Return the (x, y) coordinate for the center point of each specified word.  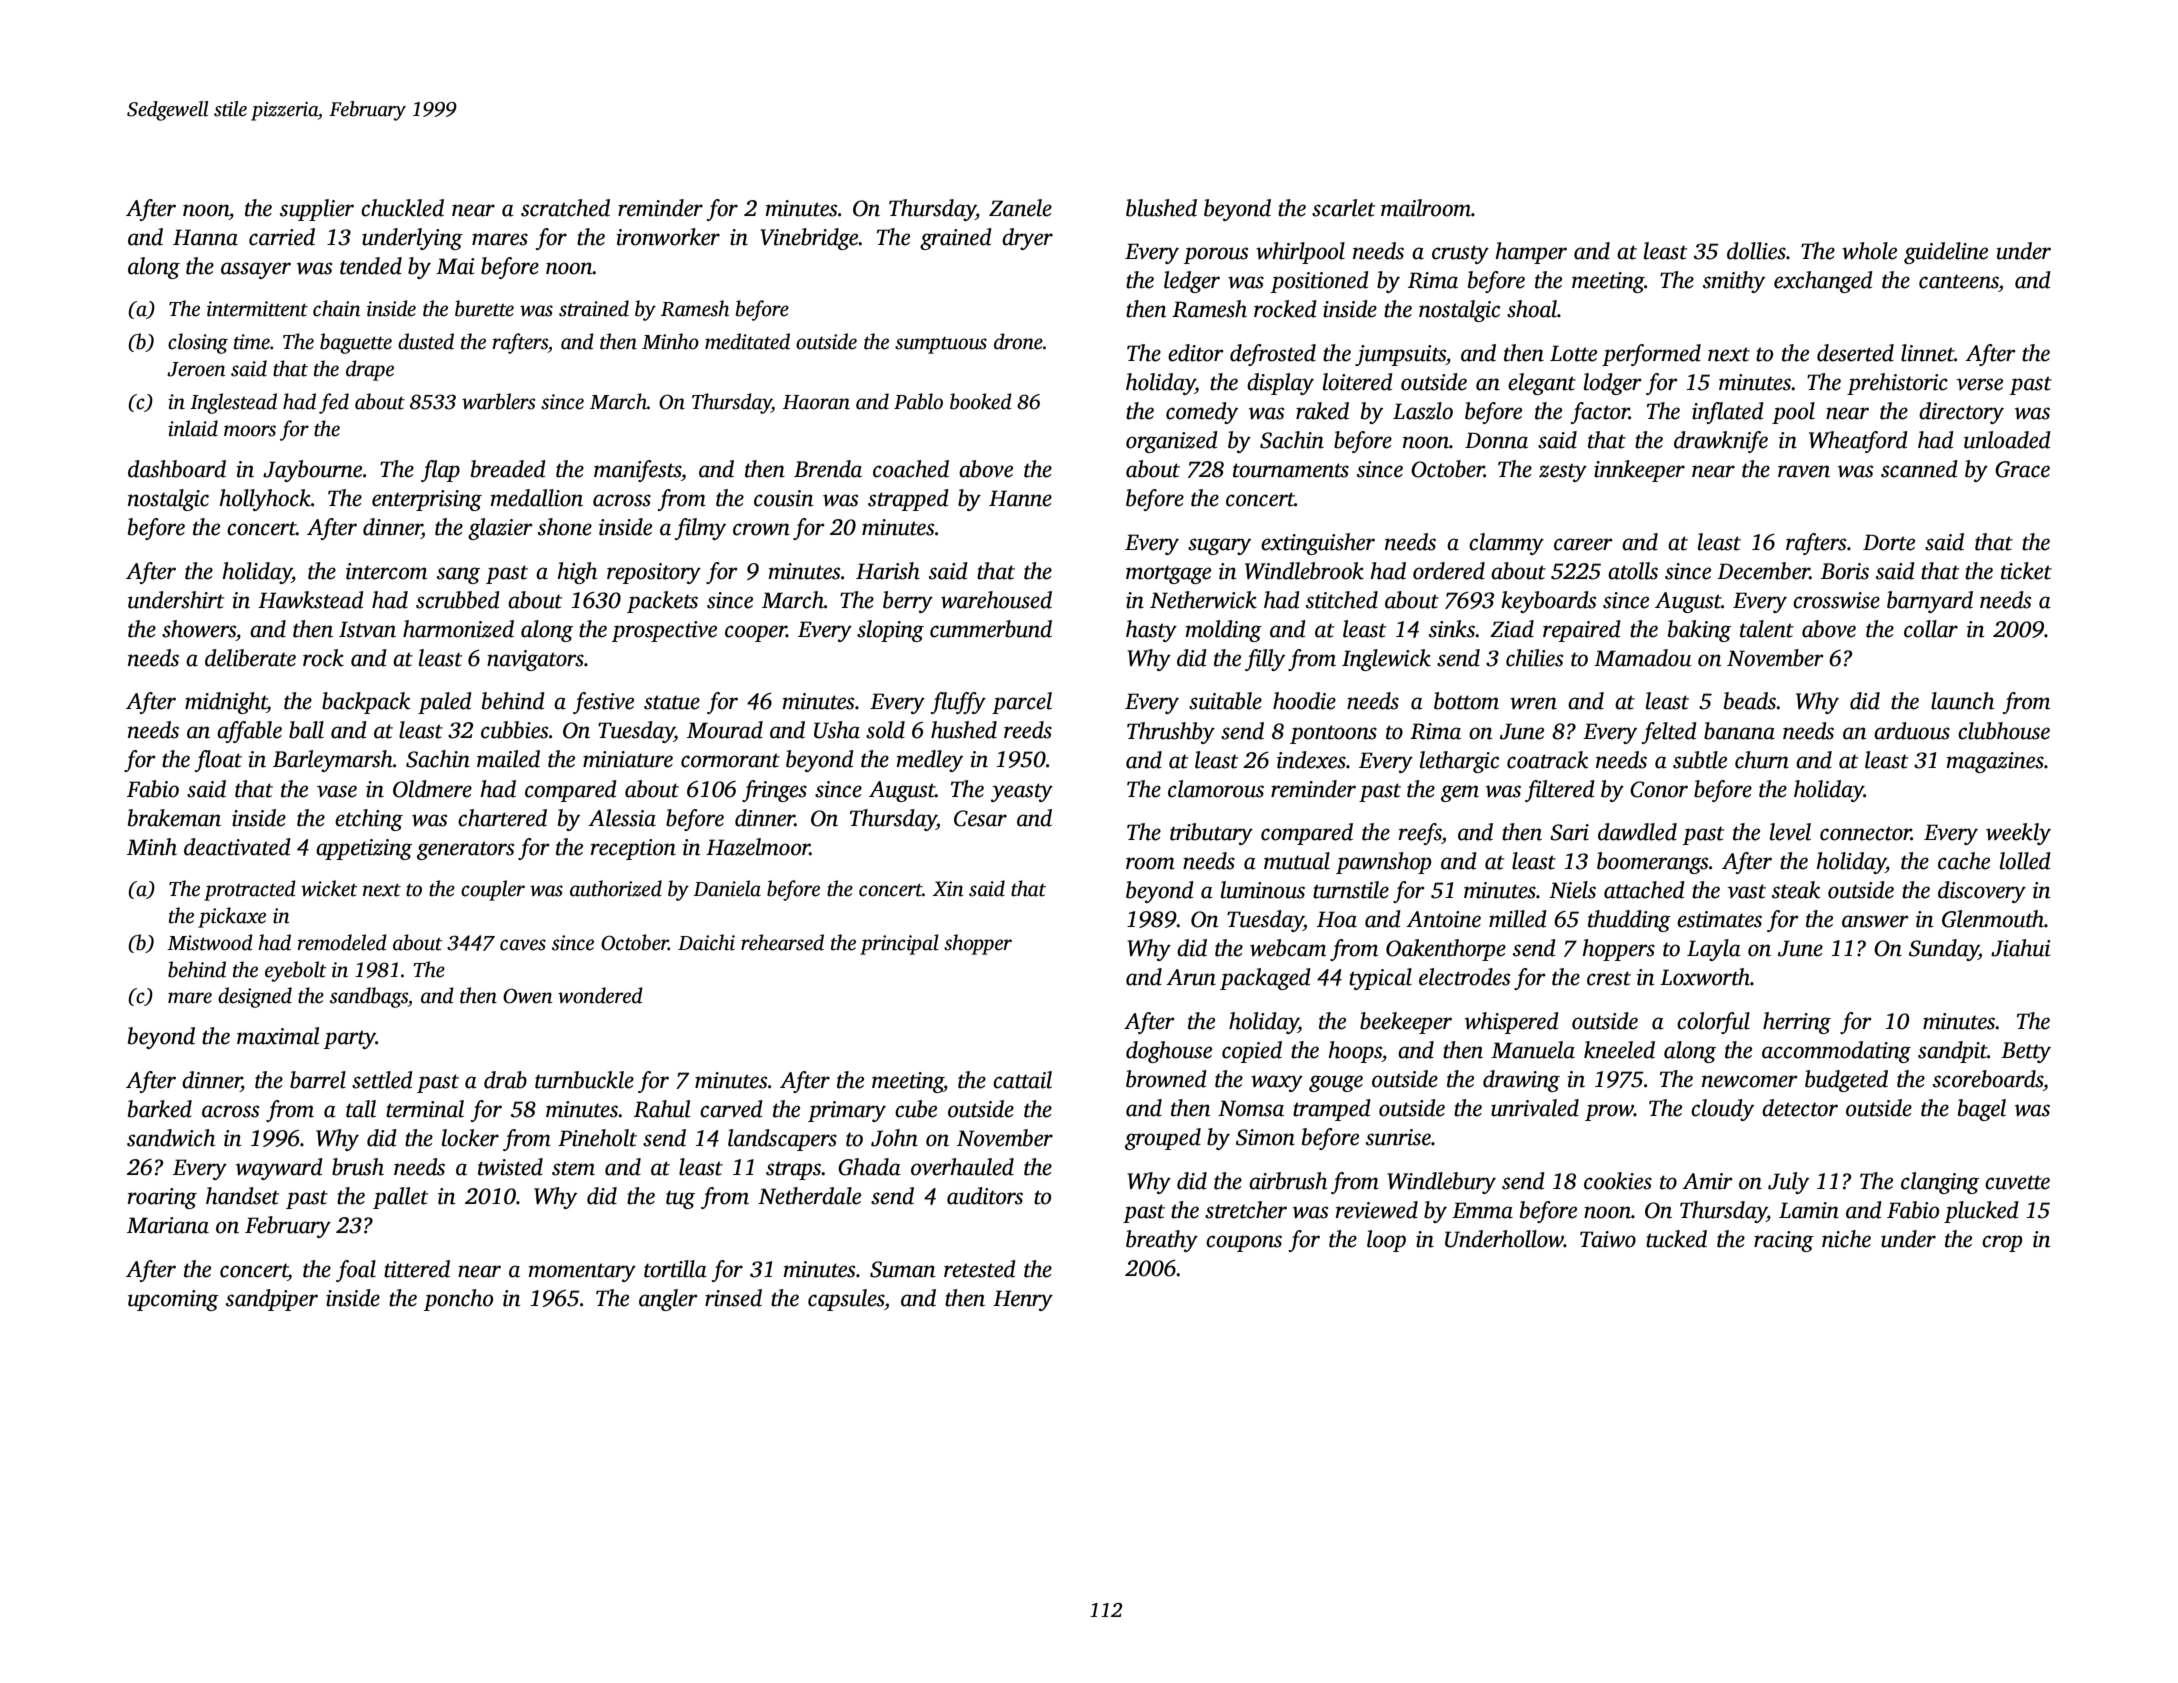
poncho (458, 1300)
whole (1869, 251)
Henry (1023, 1300)
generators (465, 850)
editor (1196, 353)
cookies (1618, 1181)
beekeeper (1406, 1023)
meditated (747, 341)
